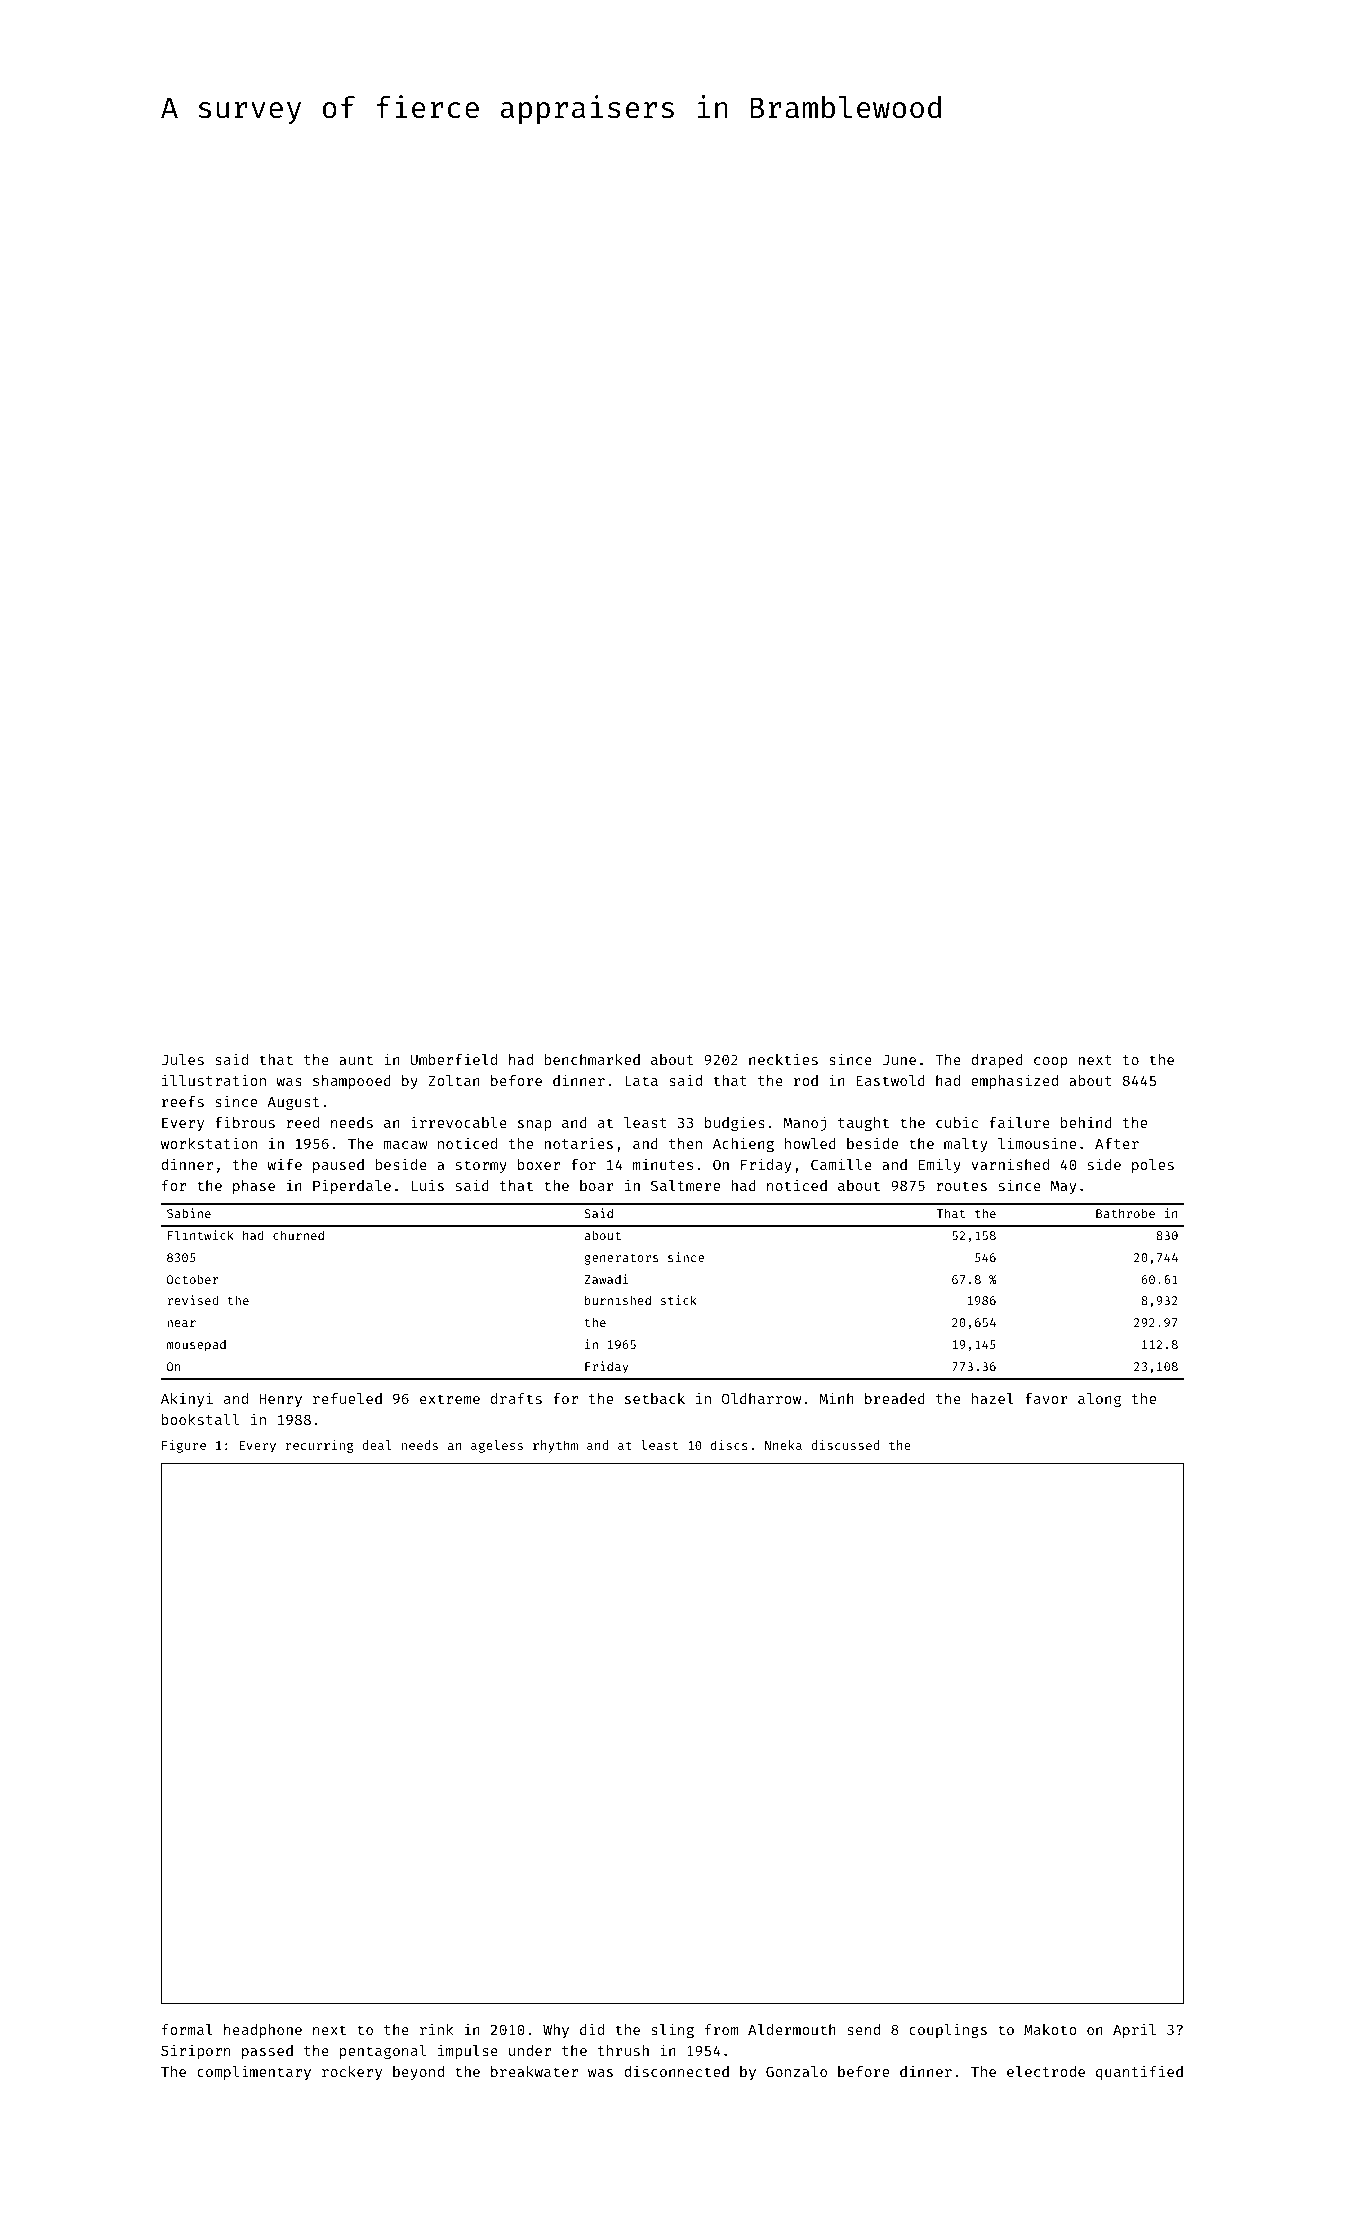 This screenshot has height=2215, width=1345. I want to click on electrode, so click(1046, 2071).
